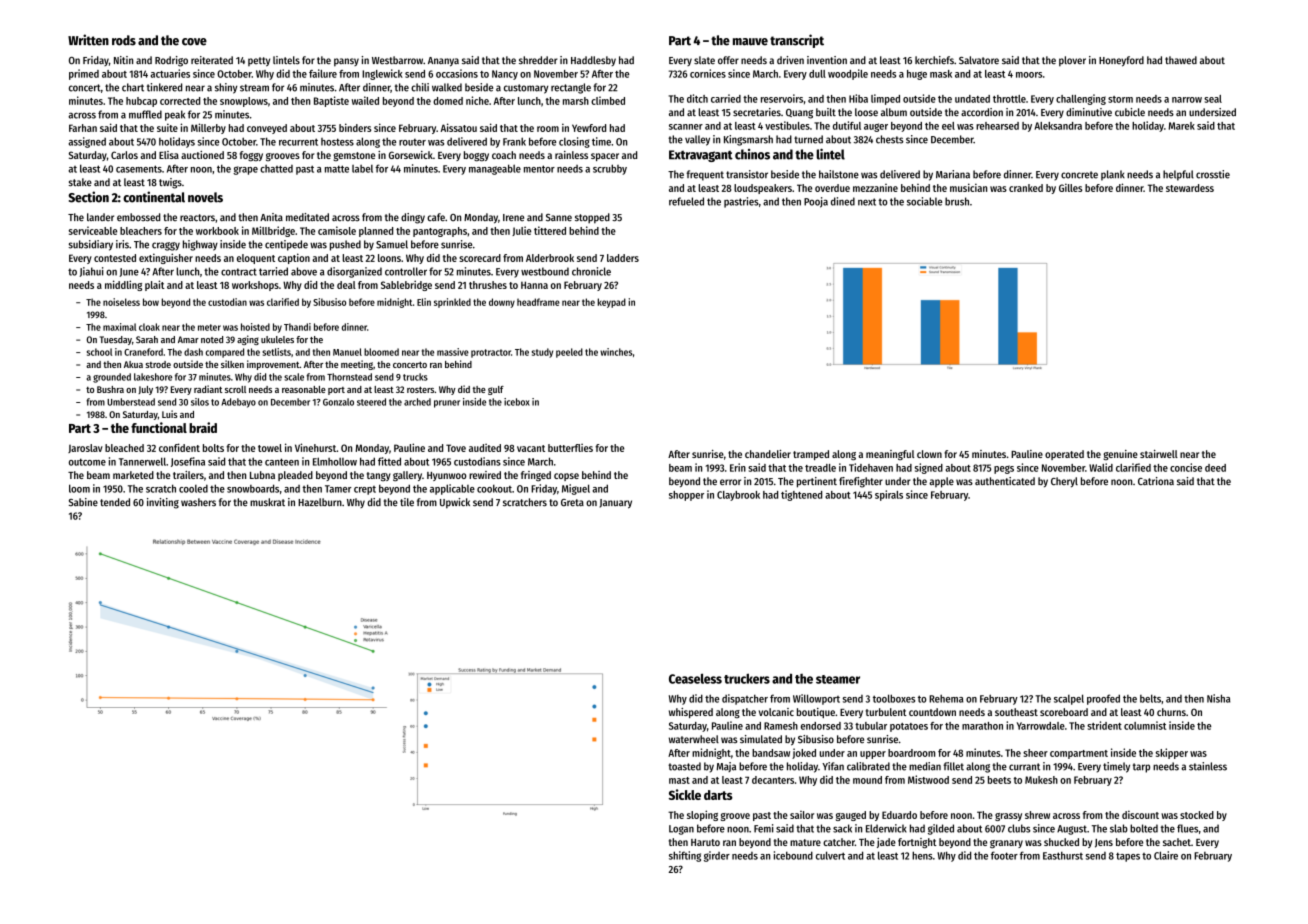 The image size is (1308, 924). What do you see at coordinates (685, 794) in the document?
I see `Sickle` at bounding box center [685, 794].
